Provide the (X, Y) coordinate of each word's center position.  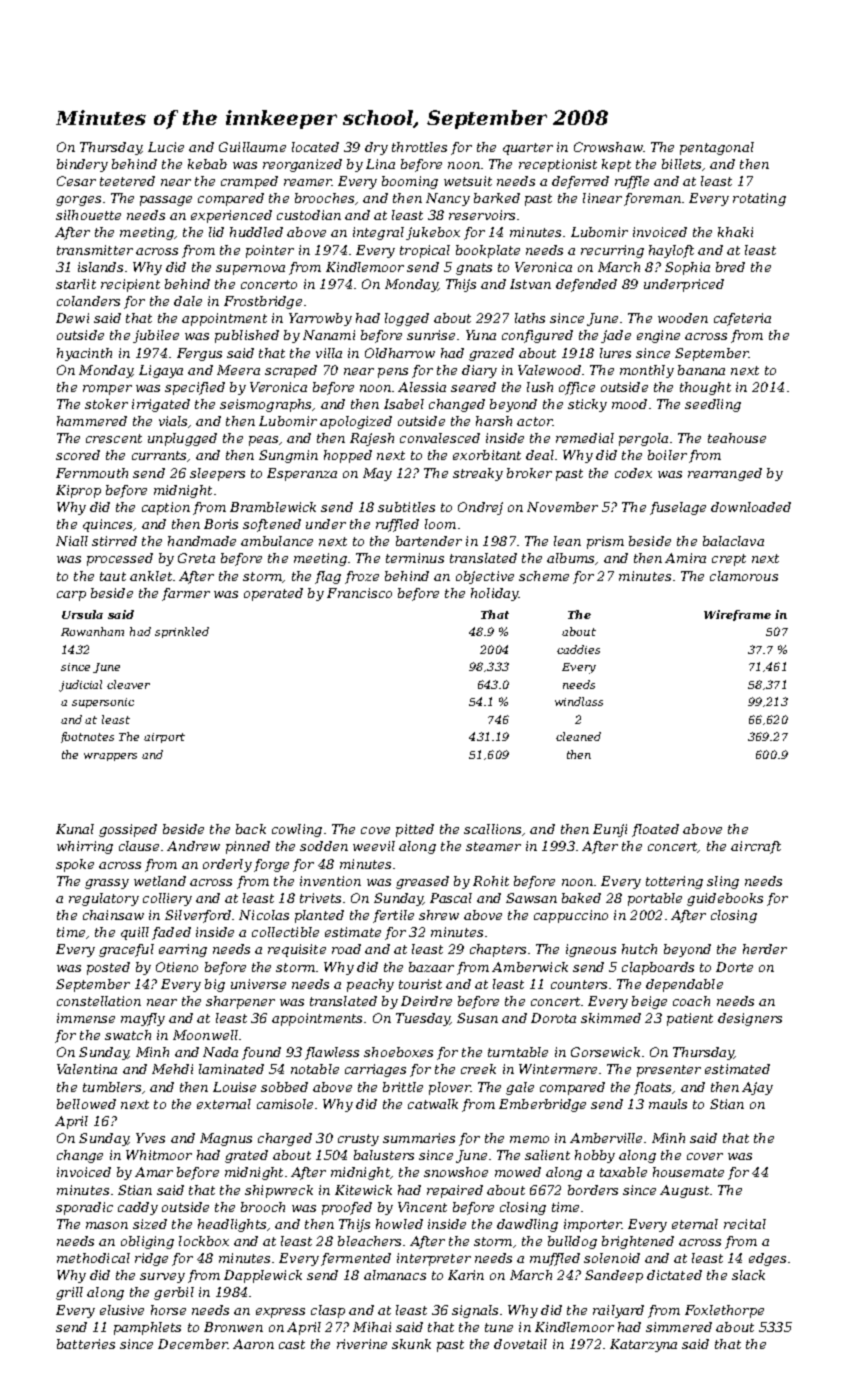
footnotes (87, 737)
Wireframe (737, 615)
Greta (196, 558)
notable (315, 1069)
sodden (324, 846)
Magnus (226, 1139)
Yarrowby (320, 319)
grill (69, 1293)
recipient (130, 285)
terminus (415, 558)
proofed (347, 1208)
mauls (668, 1104)
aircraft (756, 847)
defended (586, 285)
